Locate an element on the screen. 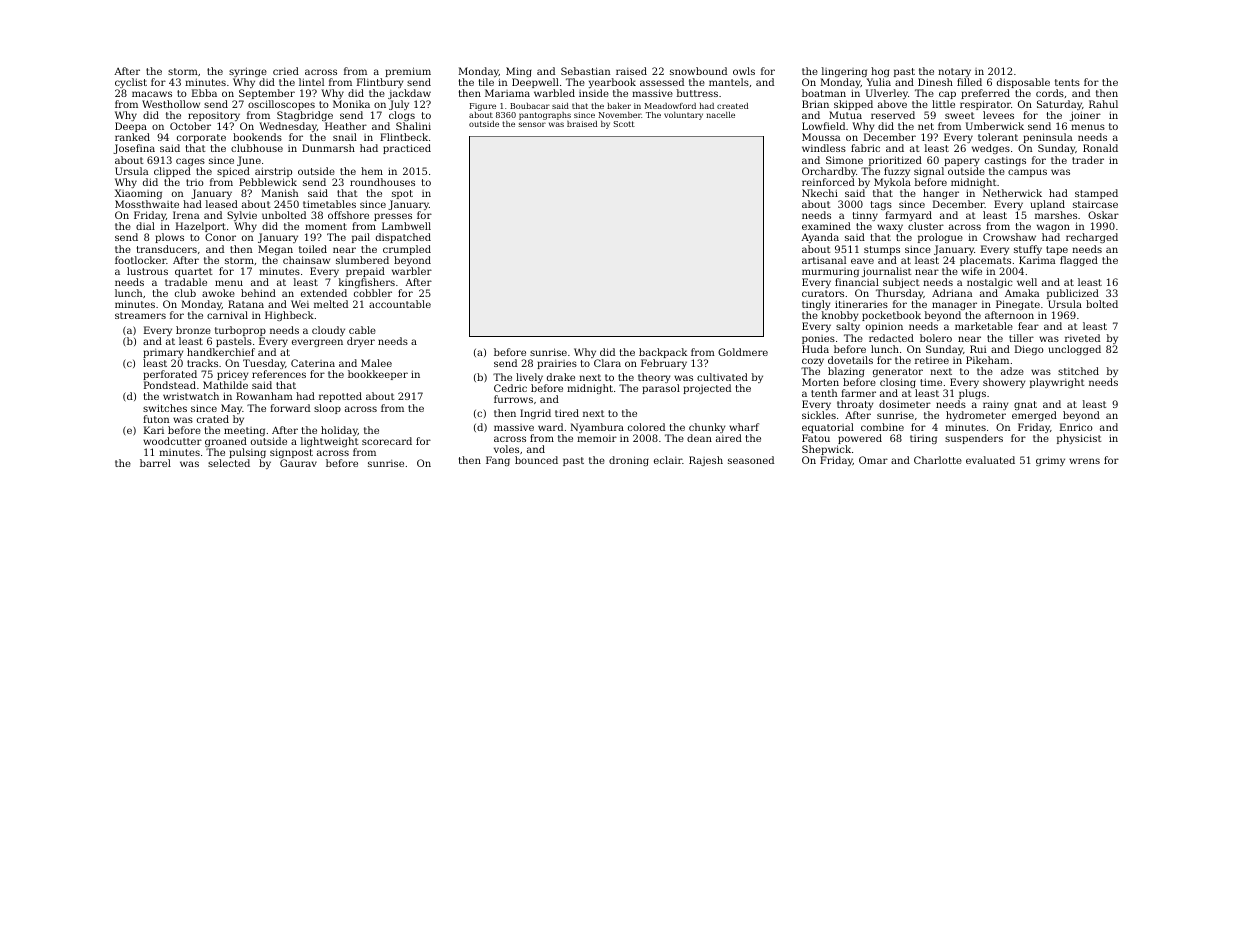 The width and height of the screenshot is (1233, 952). Goldmere is located at coordinates (743, 352).
